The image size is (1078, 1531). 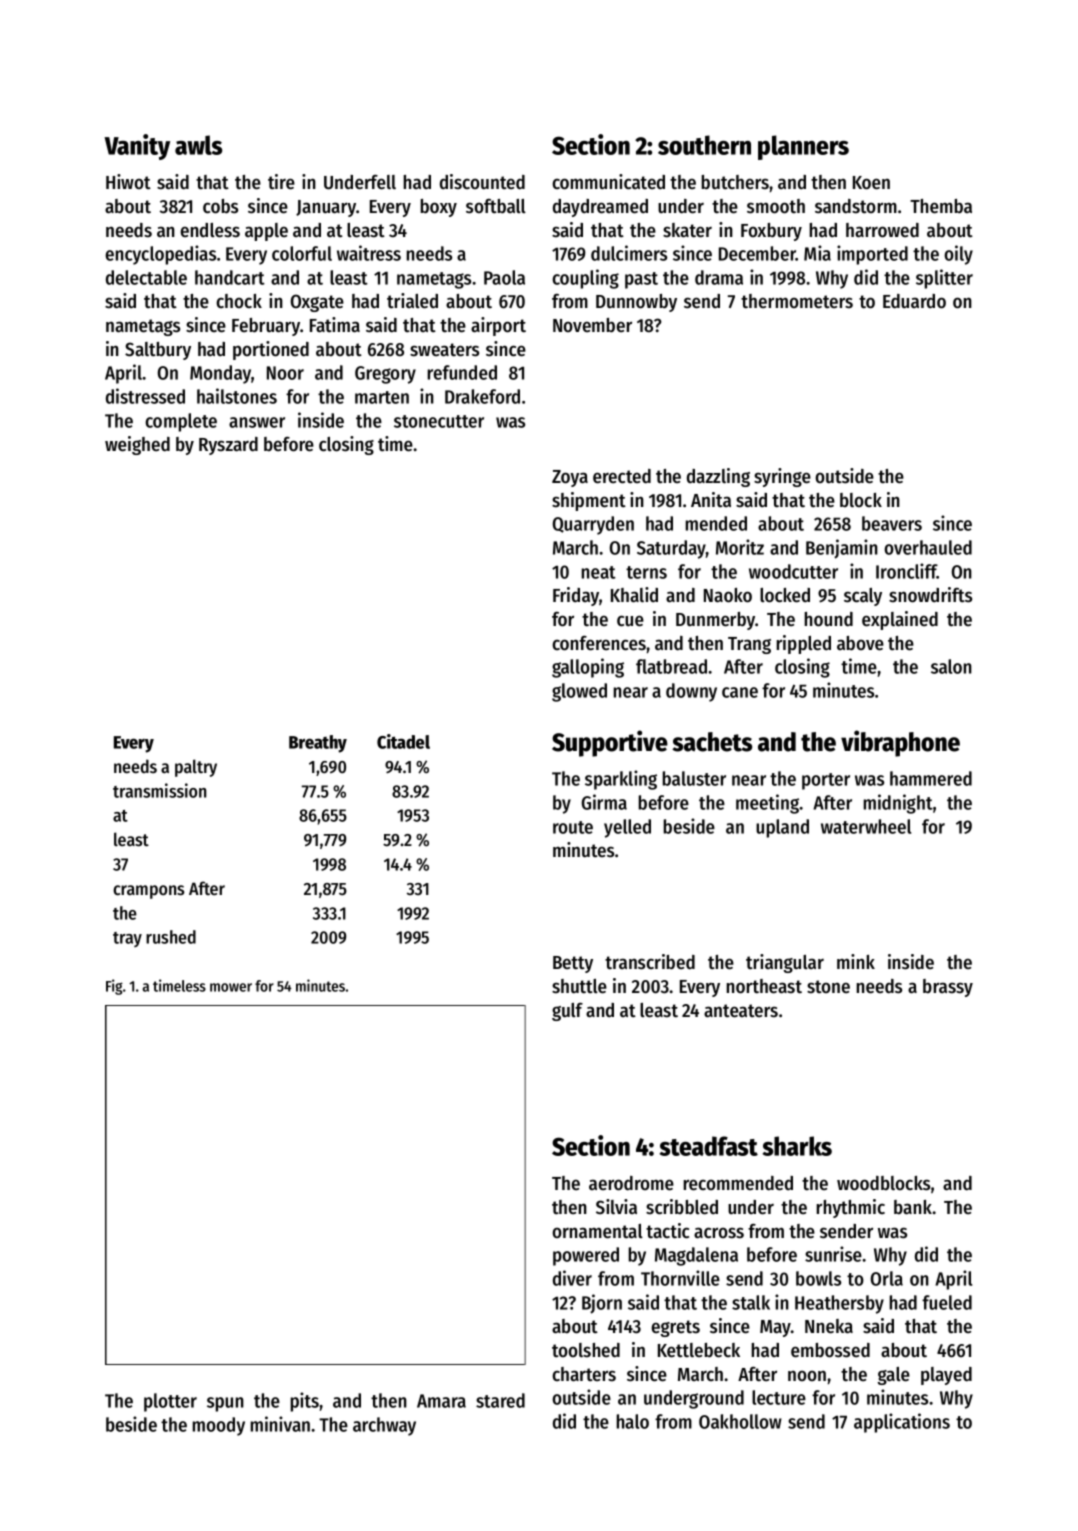 I want to click on mower, so click(x=231, y=987).
